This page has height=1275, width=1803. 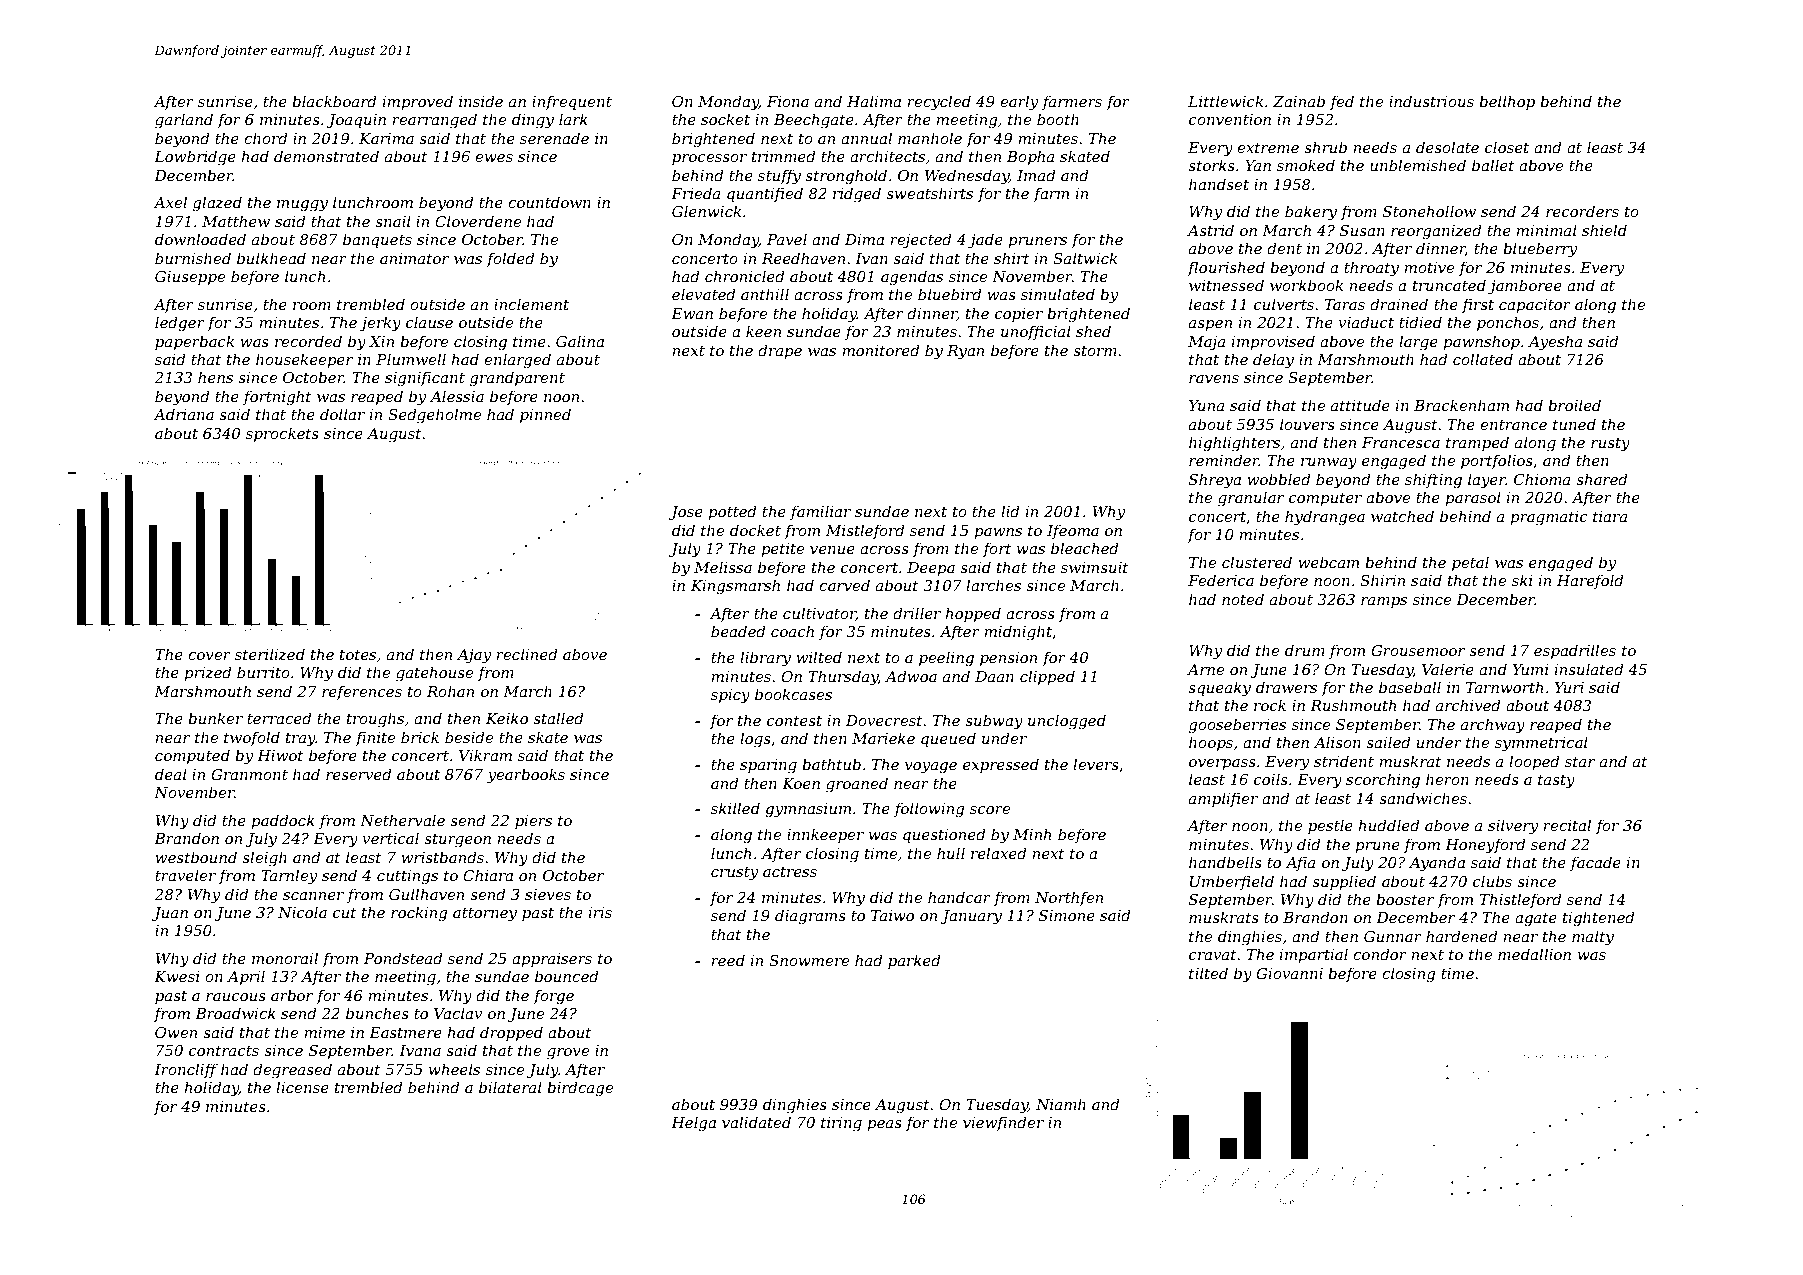 I want to click on expressed, so click(x=1001, y=765).
